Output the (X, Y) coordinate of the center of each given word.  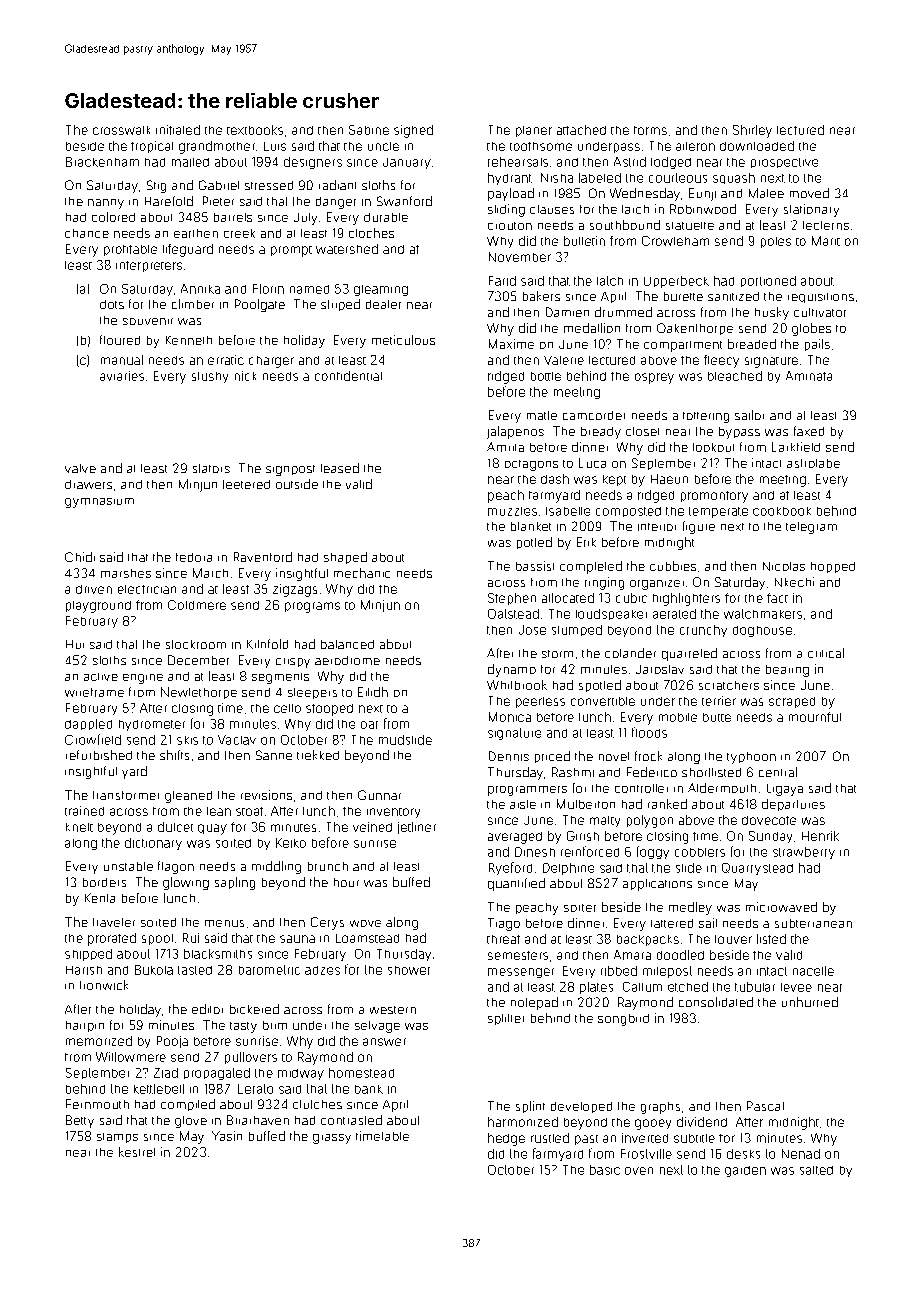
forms (650, 130)
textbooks (255, 130)
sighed (413, 131)
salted (816, 1170)
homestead (361, 1073)
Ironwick (104, 985)
